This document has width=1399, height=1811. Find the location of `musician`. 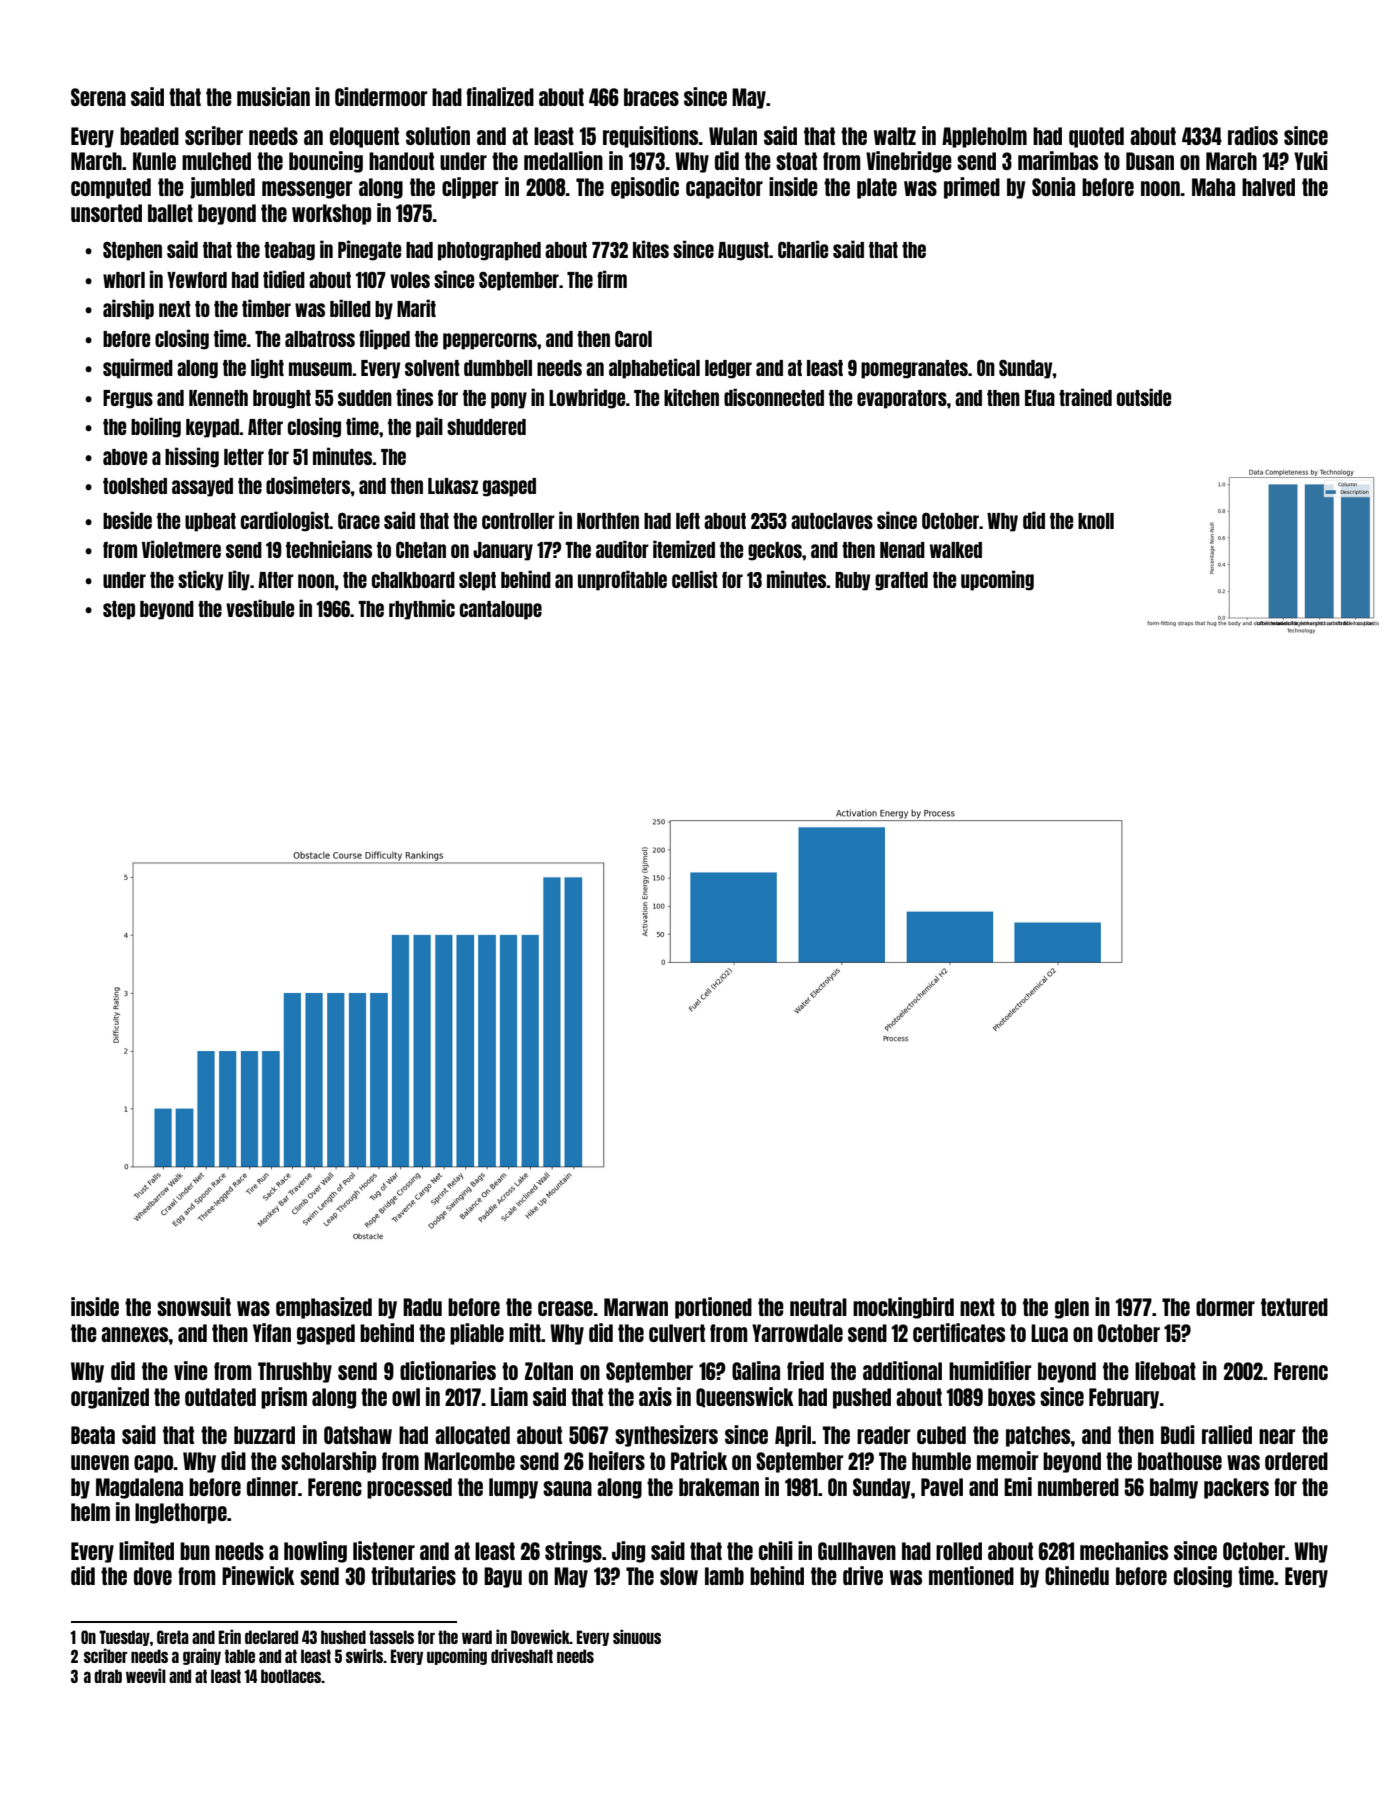

musician is located at coordinates (273, 96).
